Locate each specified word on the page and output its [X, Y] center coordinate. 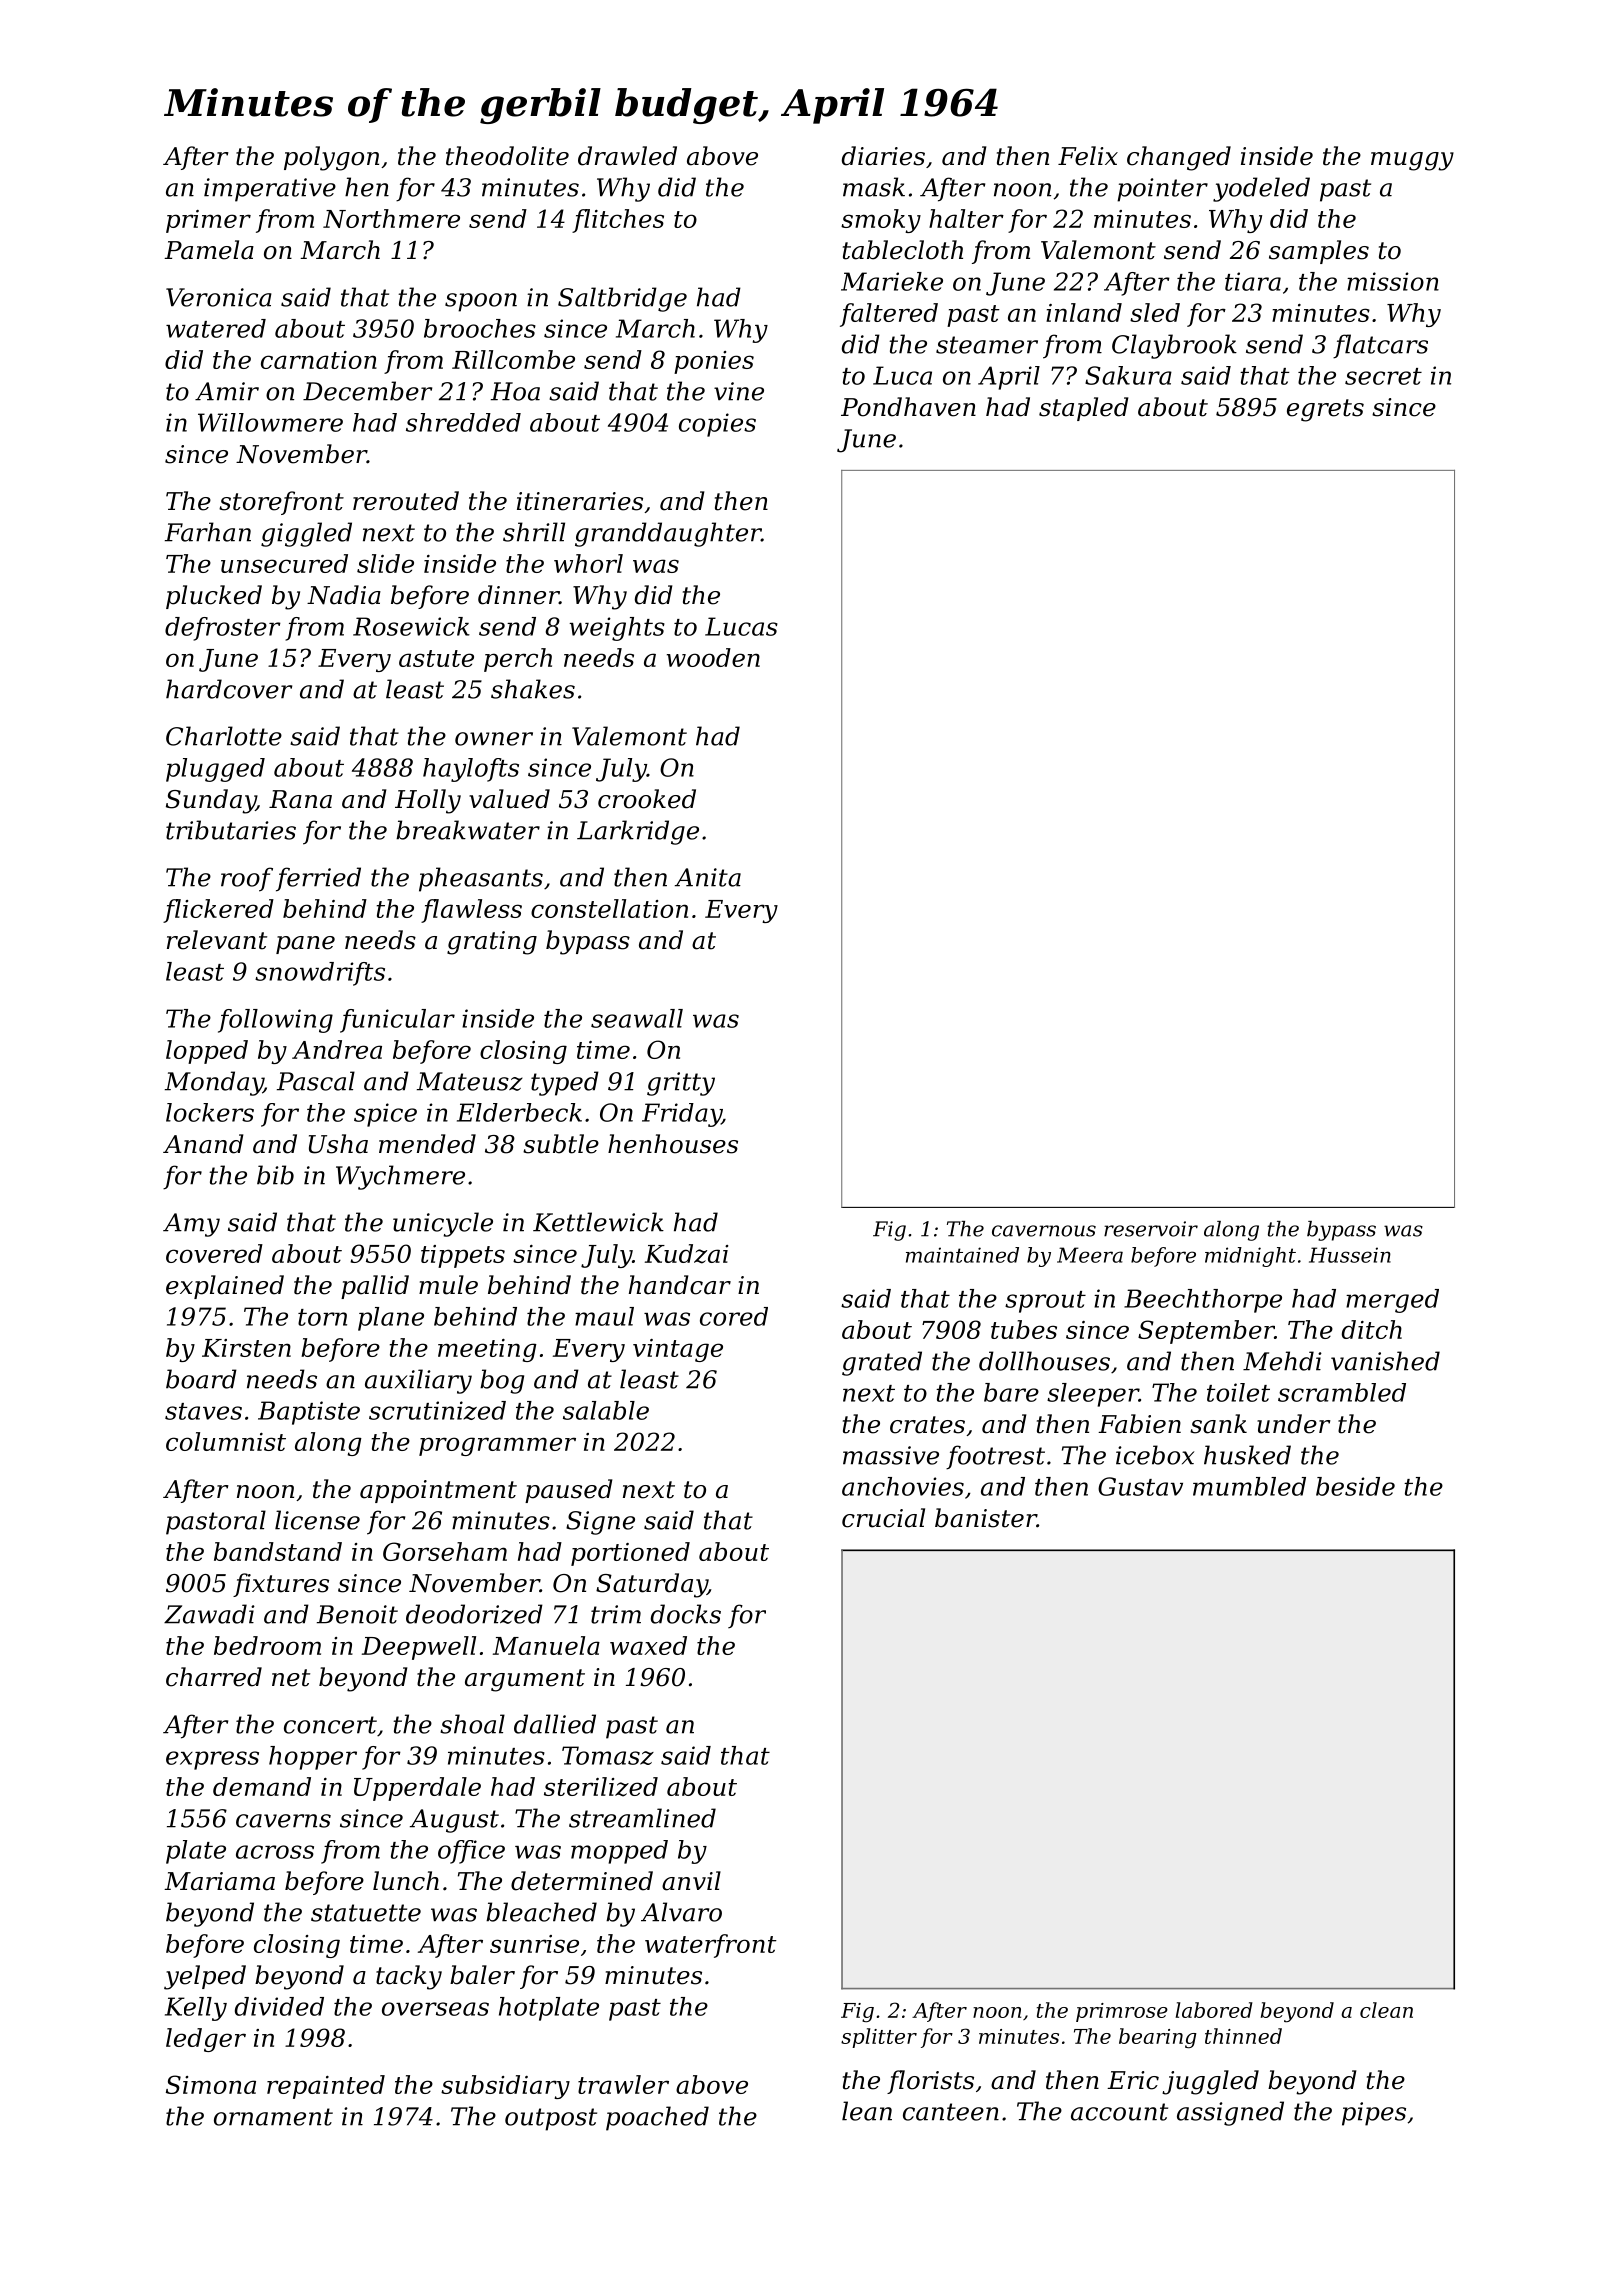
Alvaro [681, 1912]
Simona [211, 2084]
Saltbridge [622, 299]
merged [1392, 1301]
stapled [1083, 409]
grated [882, 1363]
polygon [331, 158]
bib [275, 1175]
